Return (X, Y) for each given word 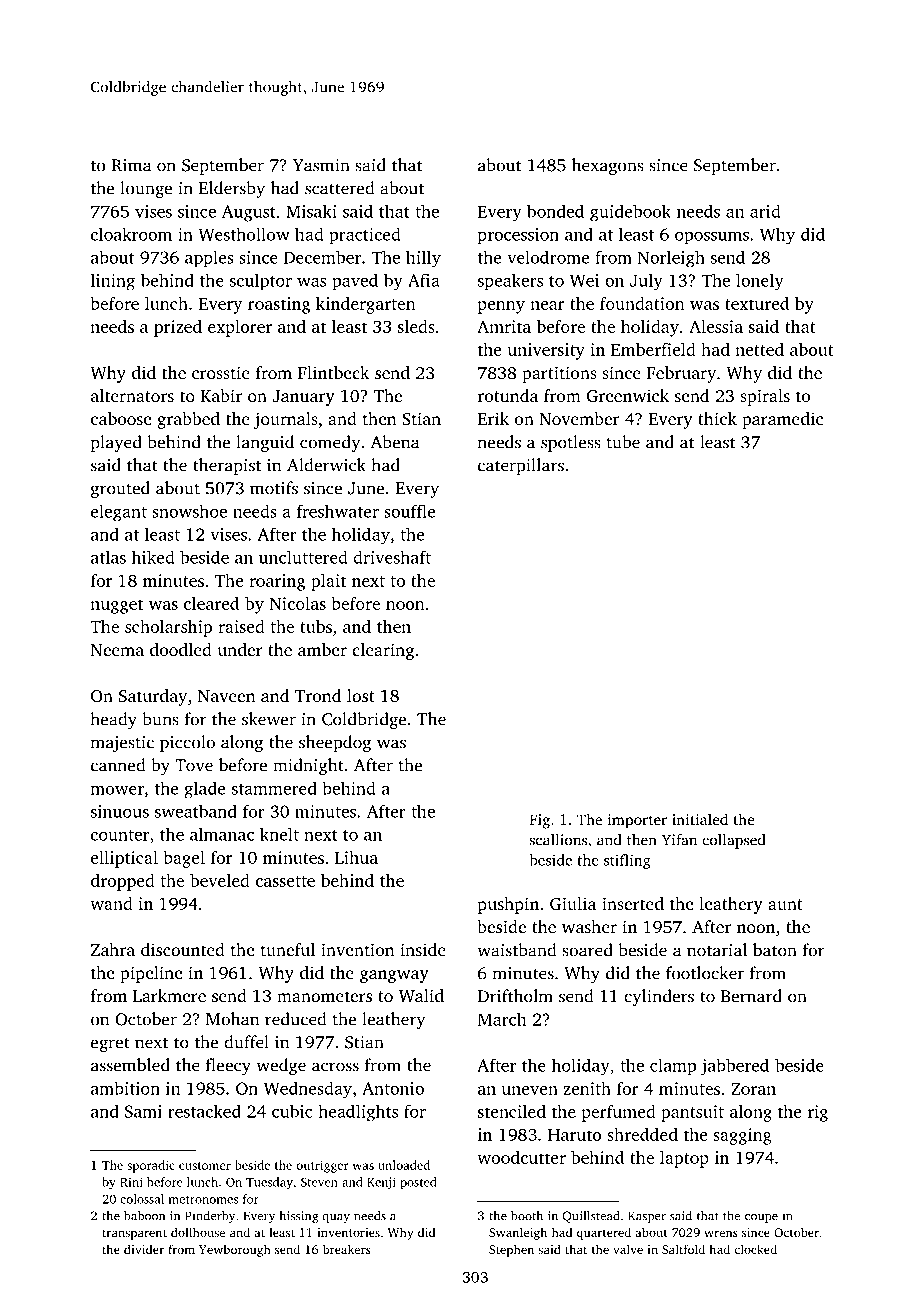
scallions (558, 840)
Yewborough (235, 1250)
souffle (409, 511)
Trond (318, 695)
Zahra (113, 949)
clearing (383, 651)
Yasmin (321, 165)
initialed (700, 819)
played (116, 443)
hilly (423, 259)
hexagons (608, 166)
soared (587, 950)
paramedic (782, 420)
